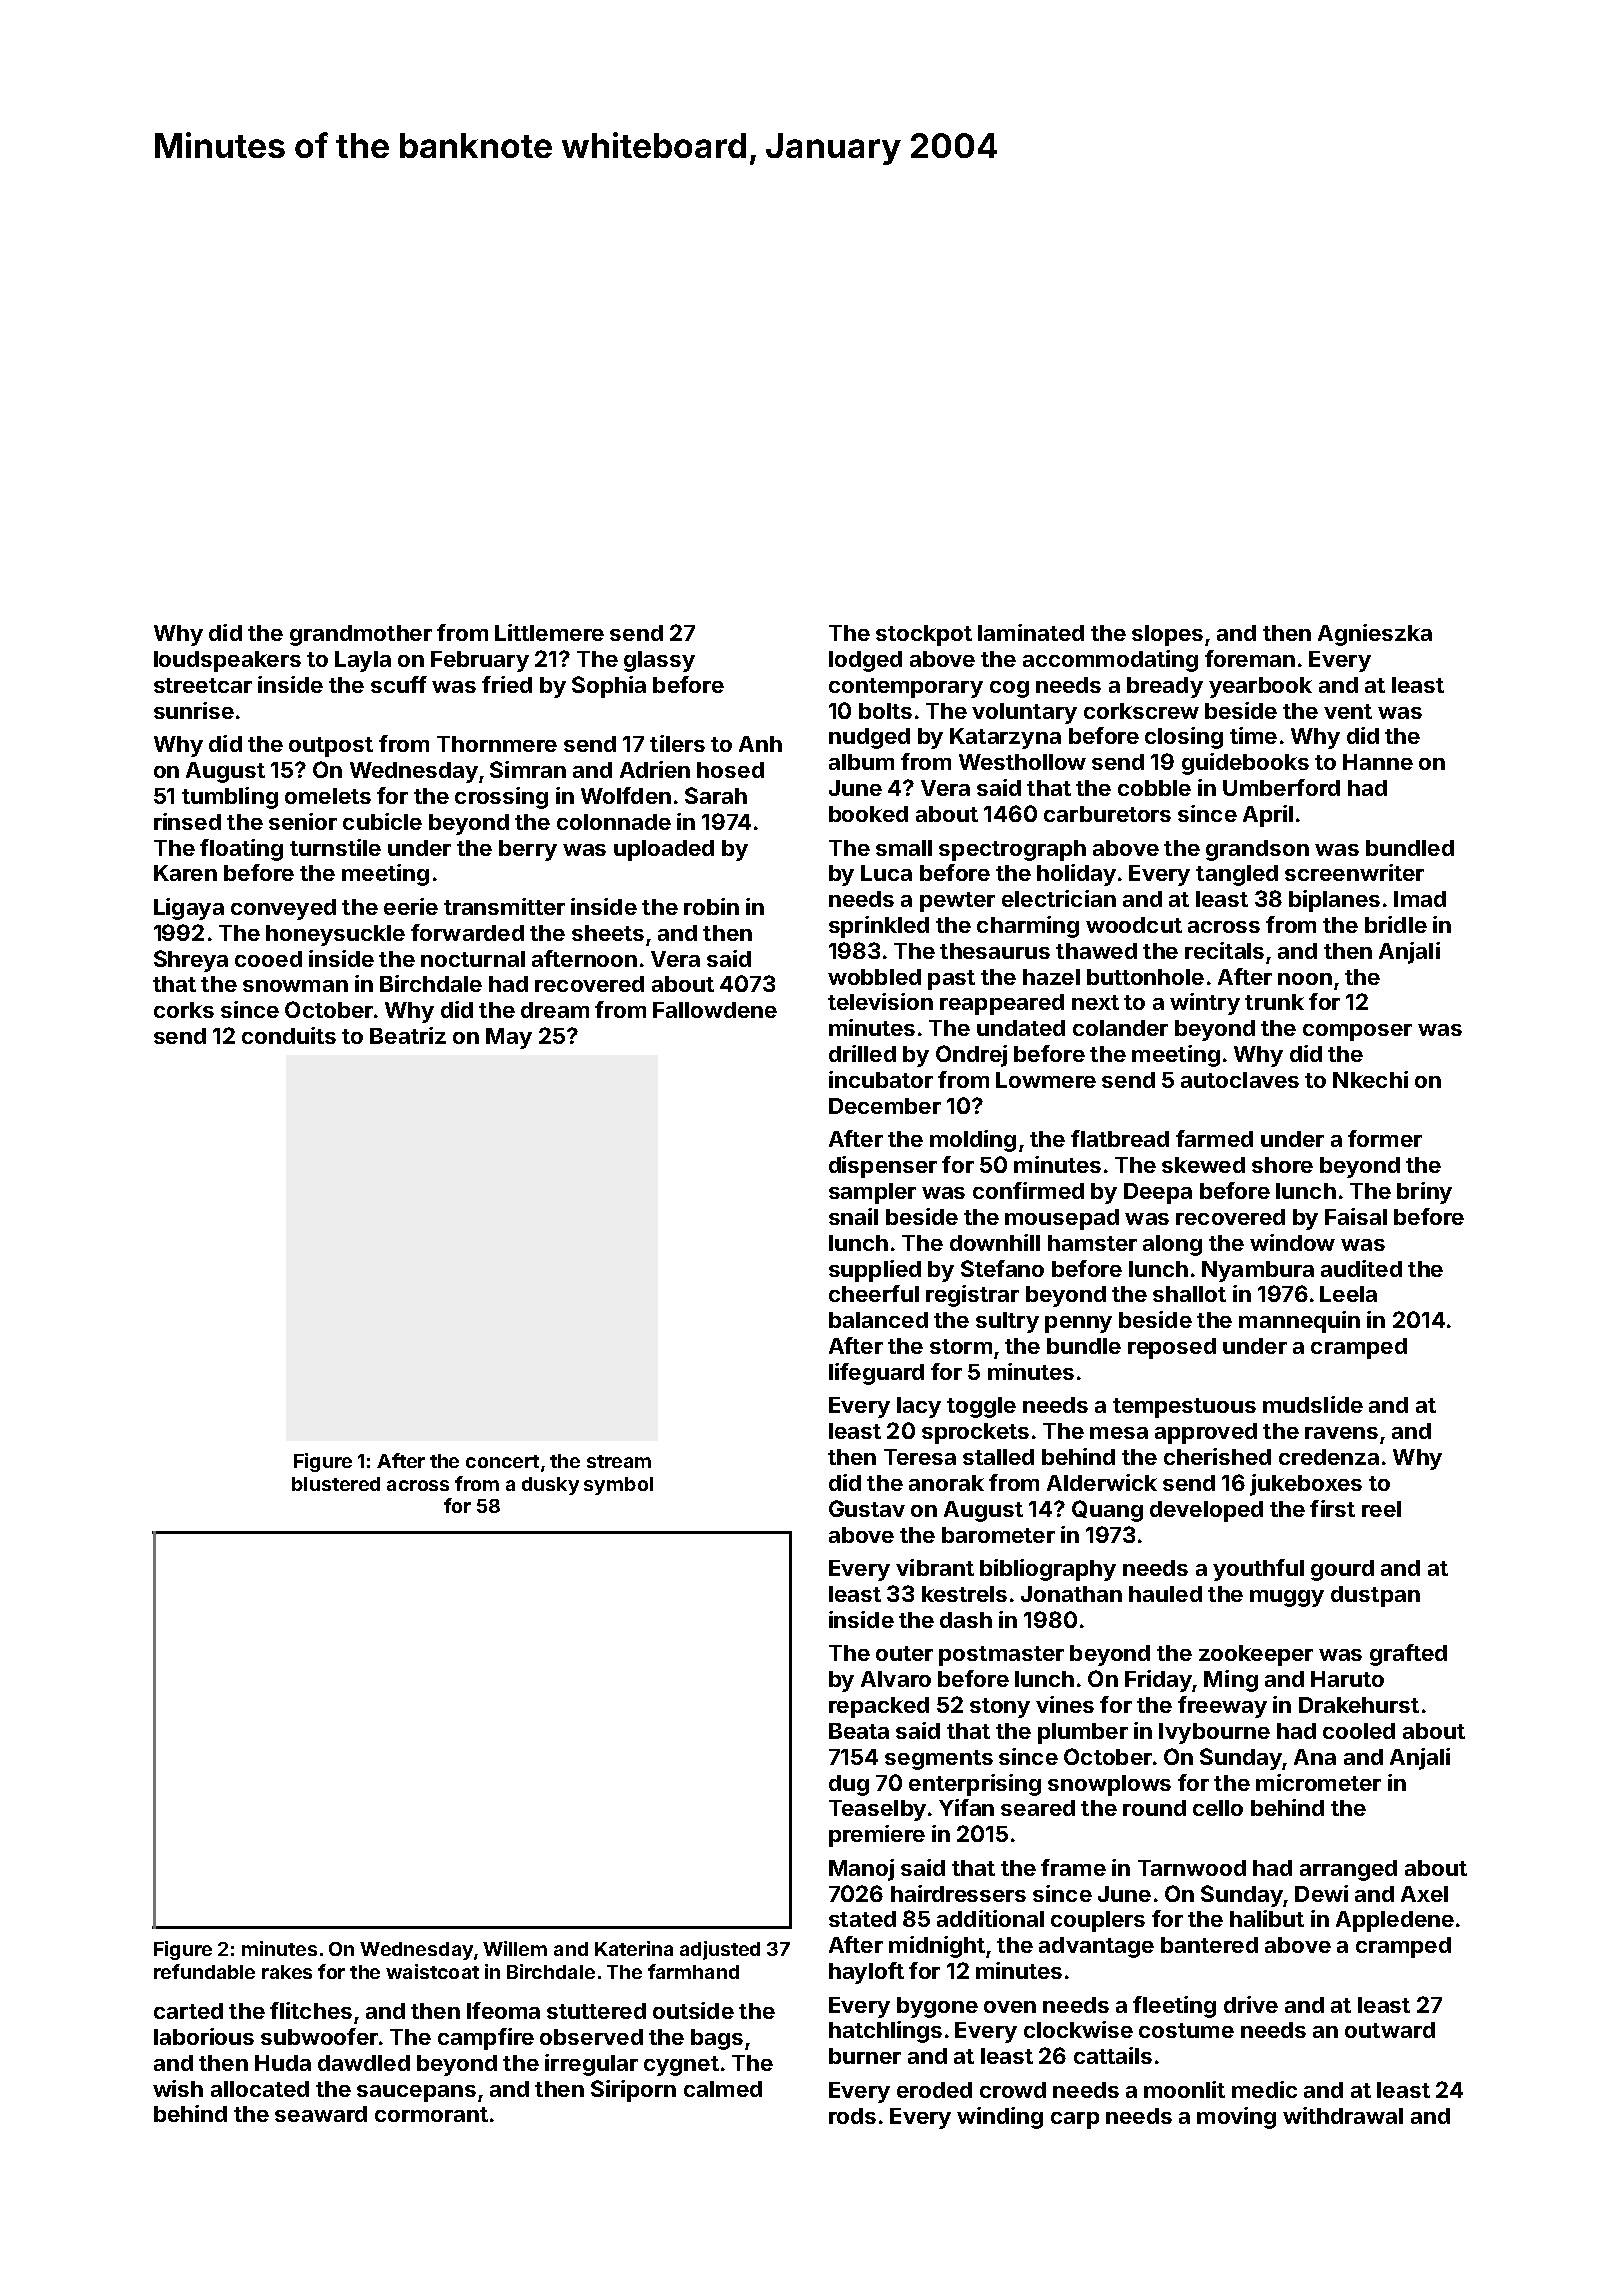 This screenshot has width=1620, height=2292. Describe the element at coordinates (321, 2114) in the screenshot. I see `seaward` at that location.
